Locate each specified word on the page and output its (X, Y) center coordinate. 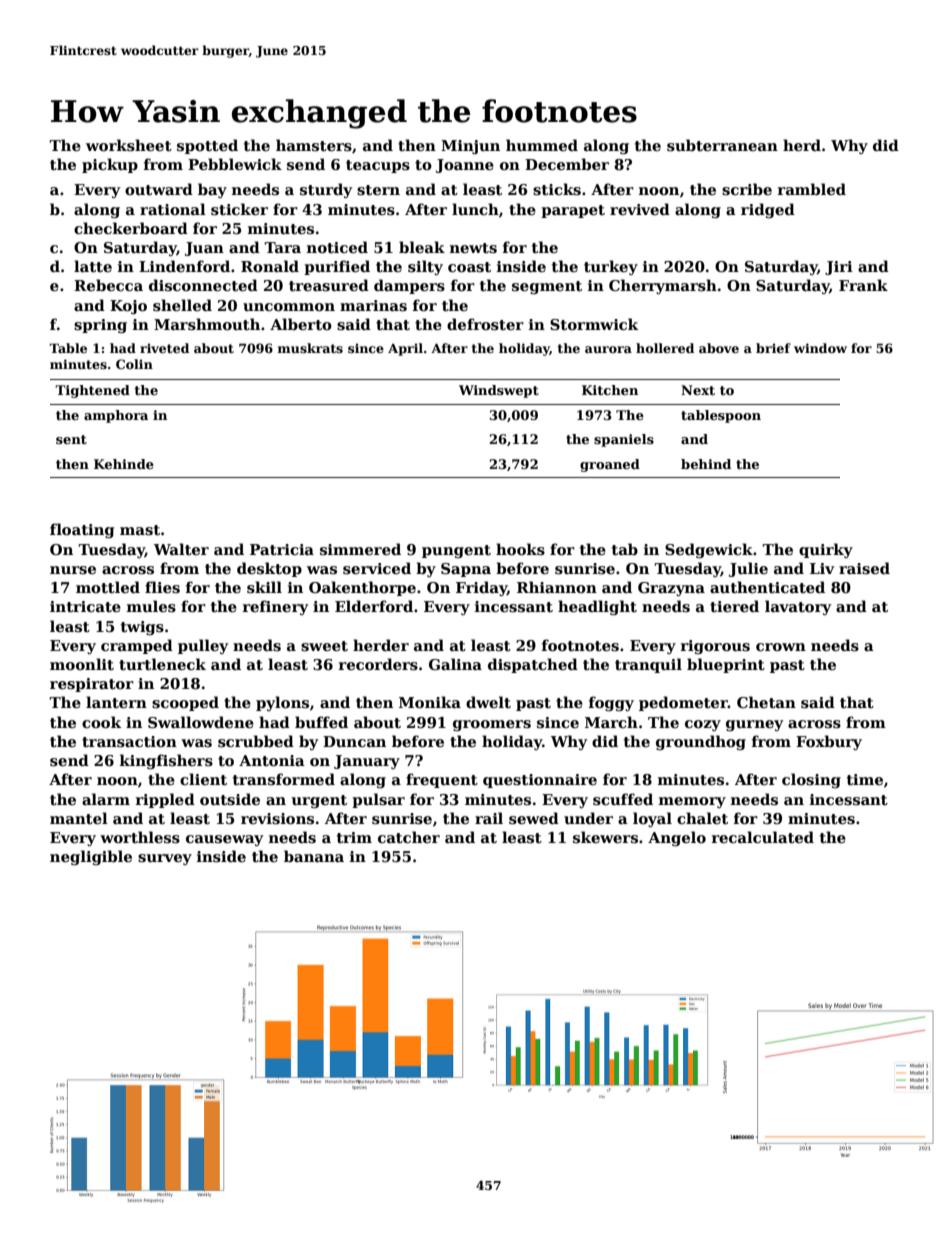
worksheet (129, 145)
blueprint (726, 665)
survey (165, 859)
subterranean (722, 145)
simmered (360, 549)
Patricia (282, 549)
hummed (542, 145)
